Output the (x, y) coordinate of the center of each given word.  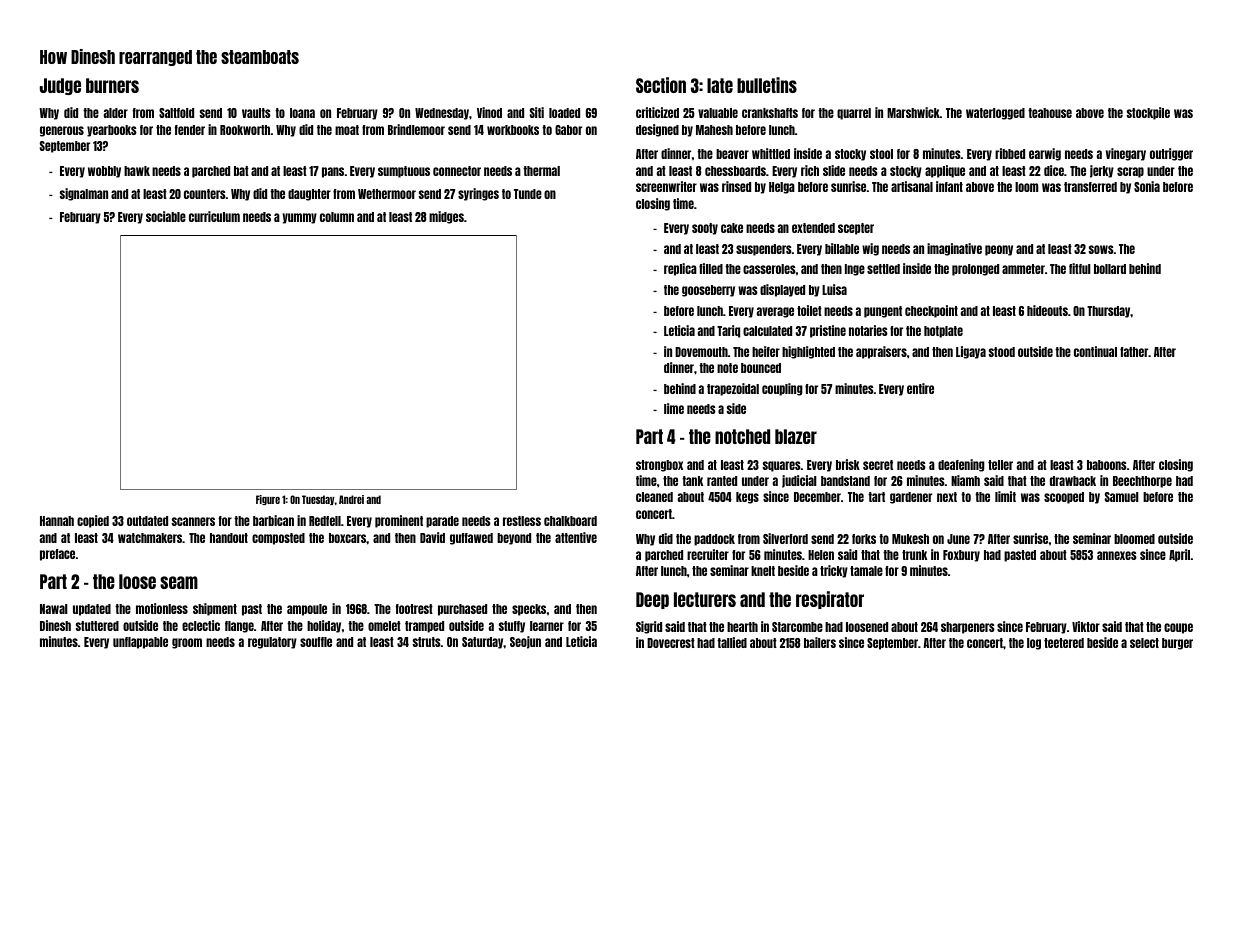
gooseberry (708, 291)
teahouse (1050, 113)
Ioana (302, 113)
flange (239, 627)
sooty (705, 229)
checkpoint (931, 311)
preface (57, 555)
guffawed (471, 539)
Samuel (1122, 497)
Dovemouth (701, 352)
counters (205, 194)
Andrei (351, 499)
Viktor (1086, 626)
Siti (537, 112)
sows (1101, 249)
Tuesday (318, 500)
